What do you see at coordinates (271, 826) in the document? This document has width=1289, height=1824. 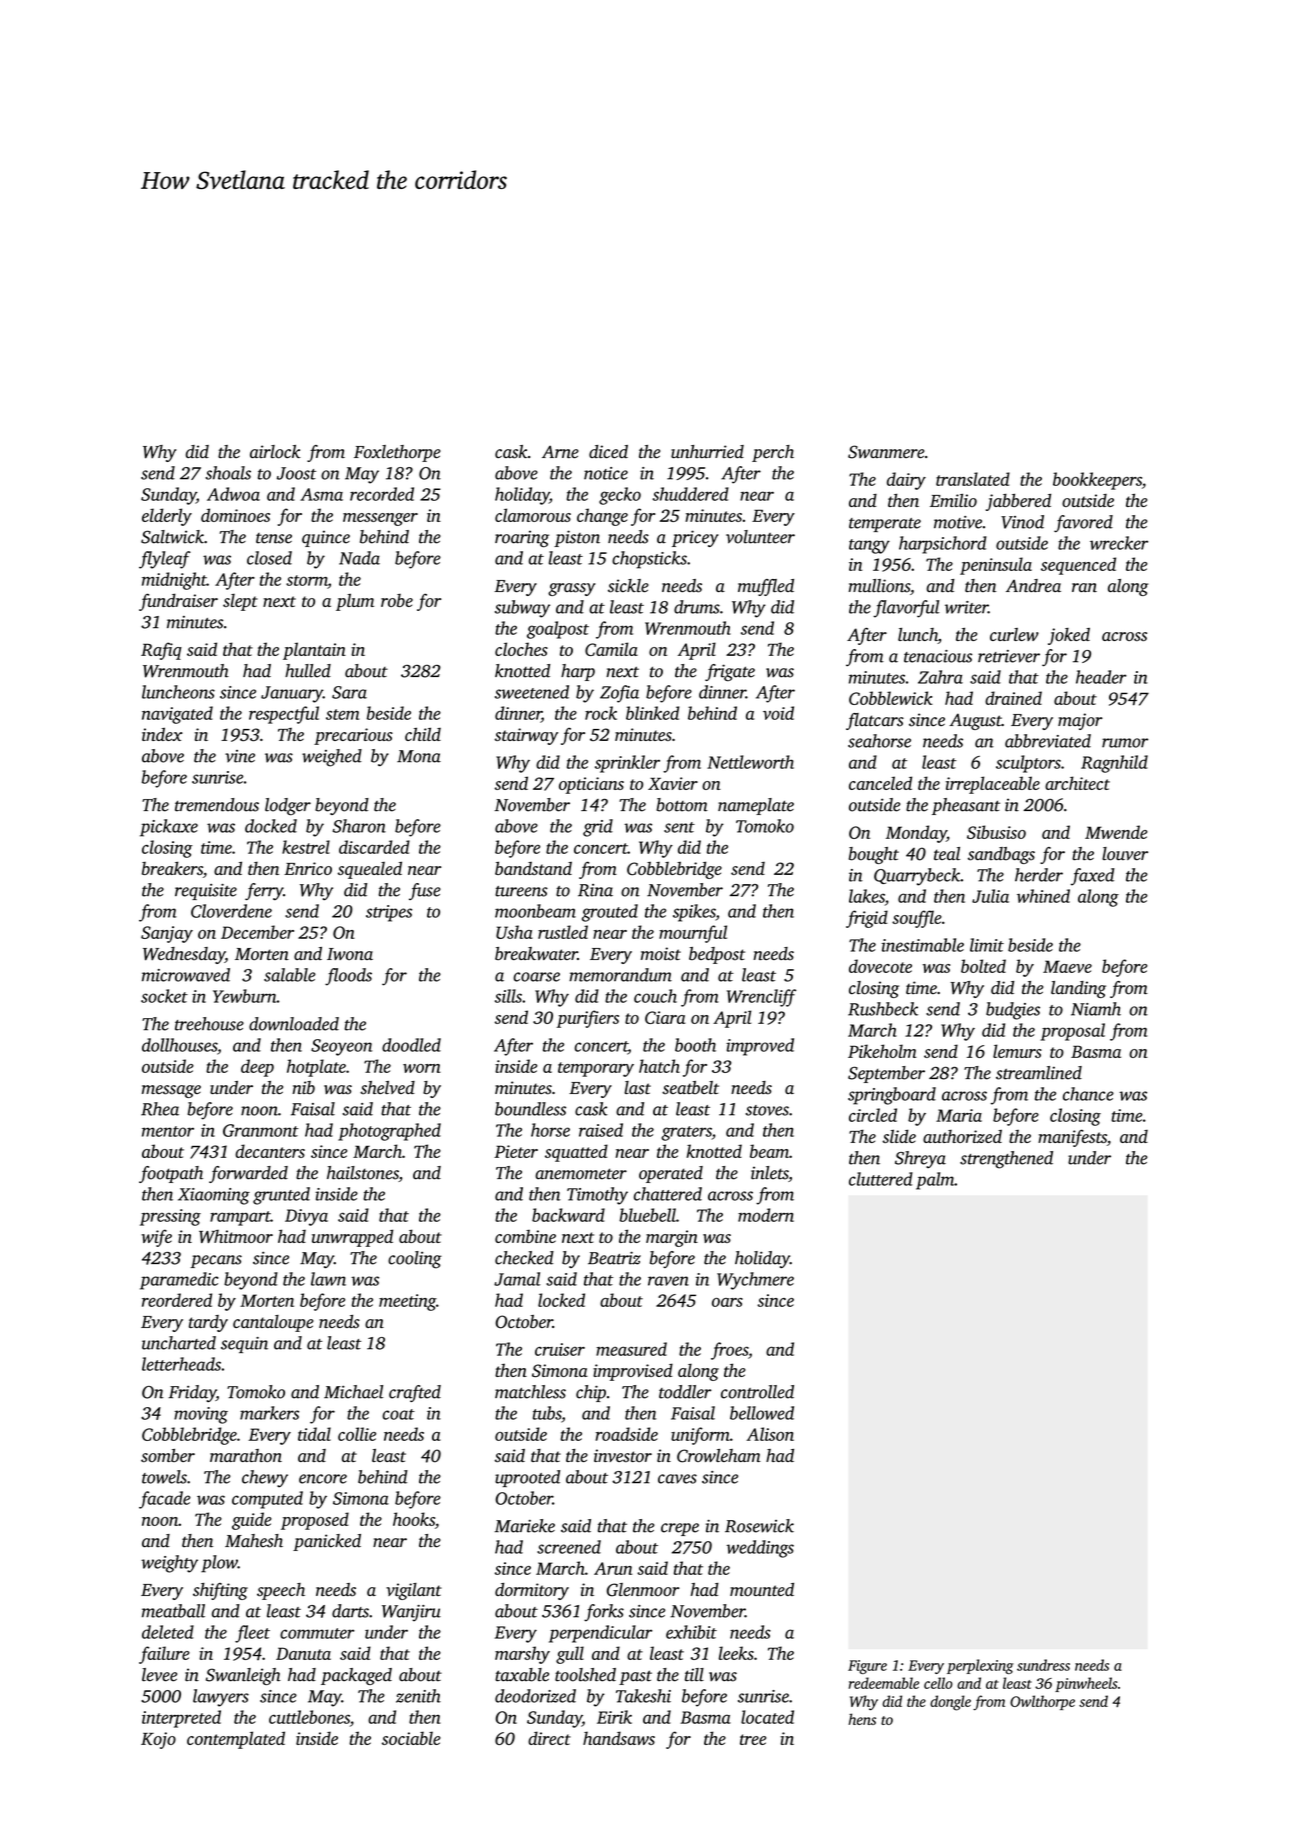 I see `docked` at bounding box center [271, 826].
